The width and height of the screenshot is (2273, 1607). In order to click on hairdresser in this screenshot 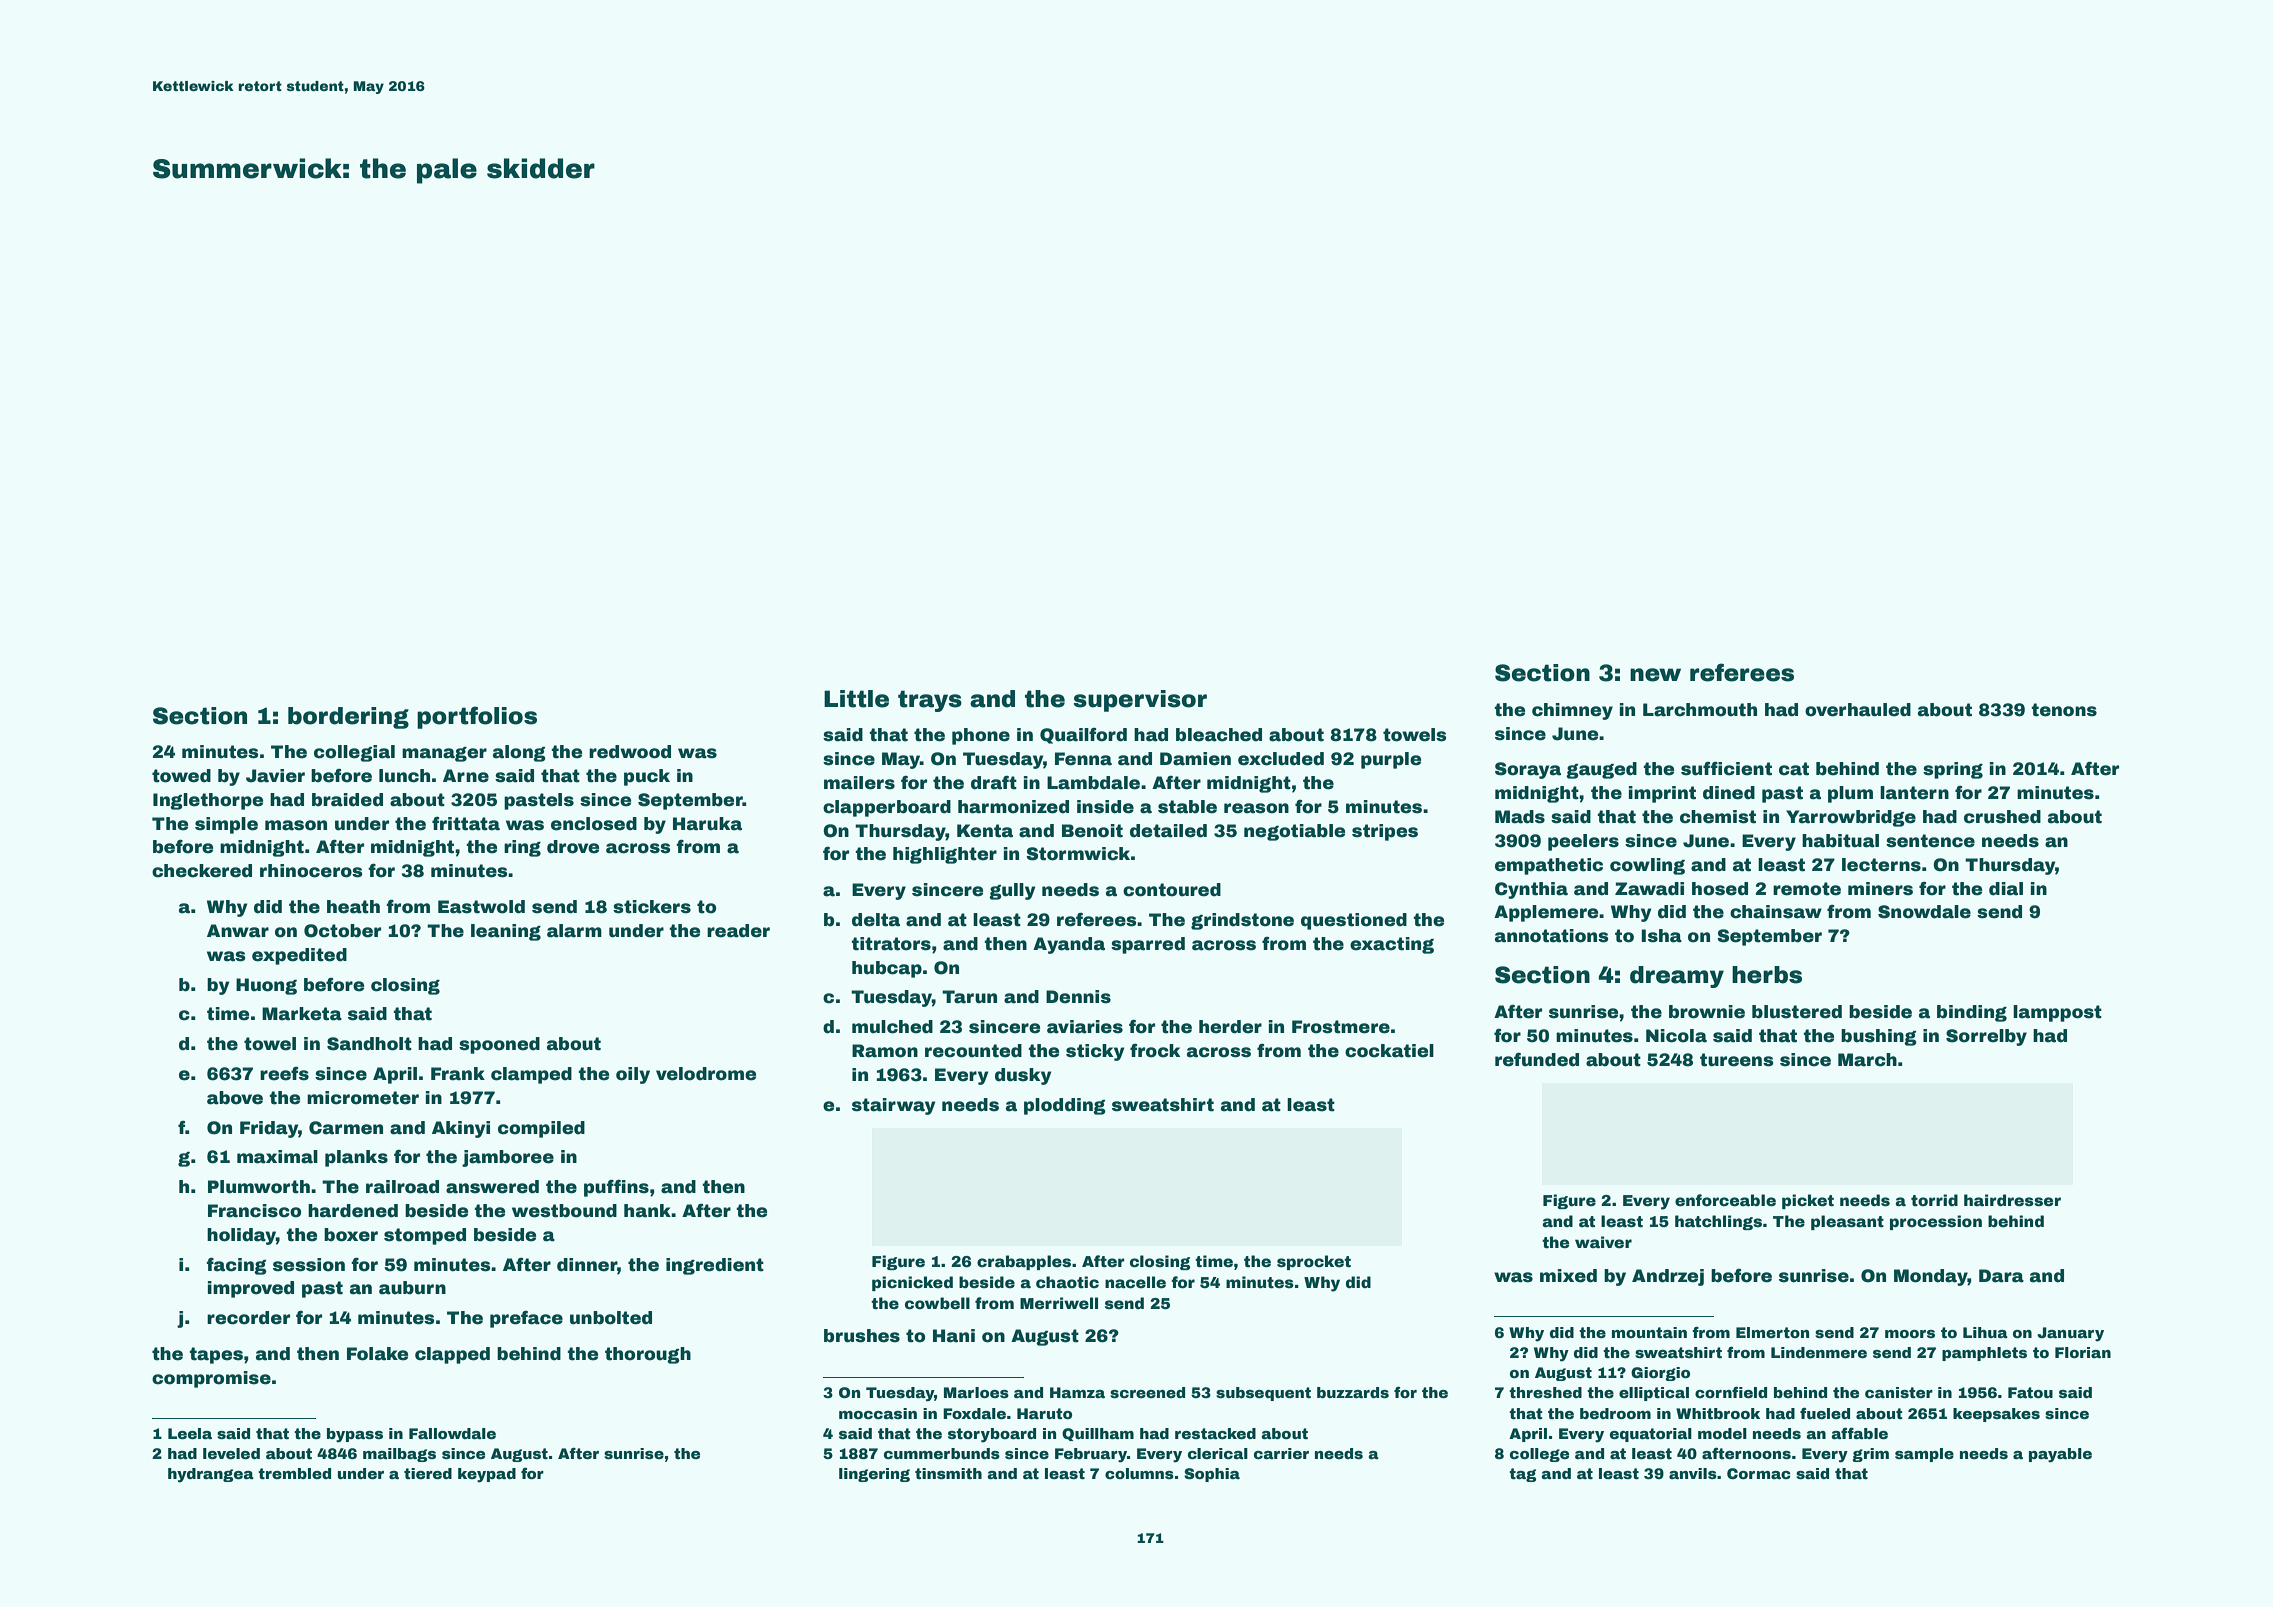, I will do `click(2012, 1200)`.
